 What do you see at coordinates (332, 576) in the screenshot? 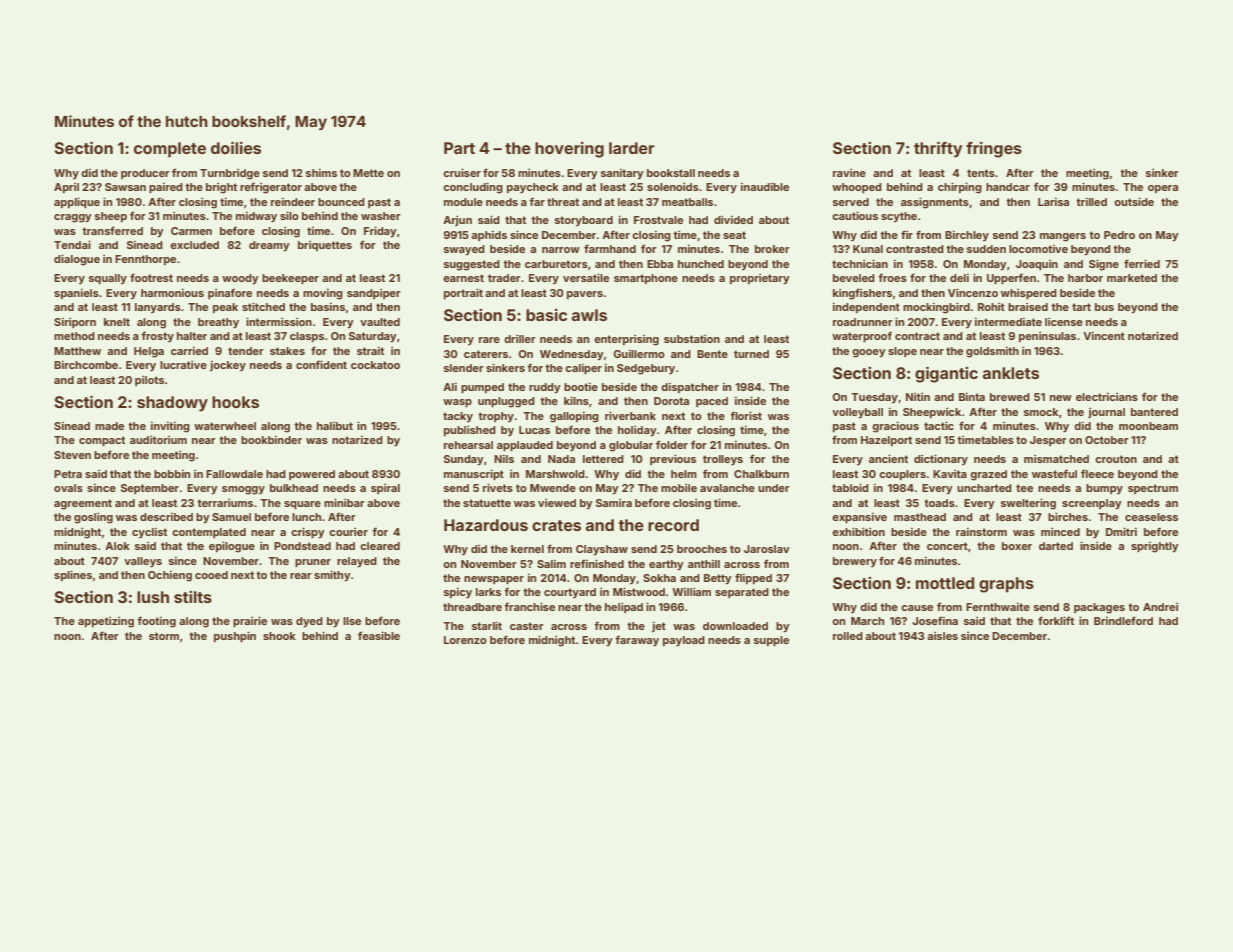
I see `smithy` at bounding box center [332, 576].
